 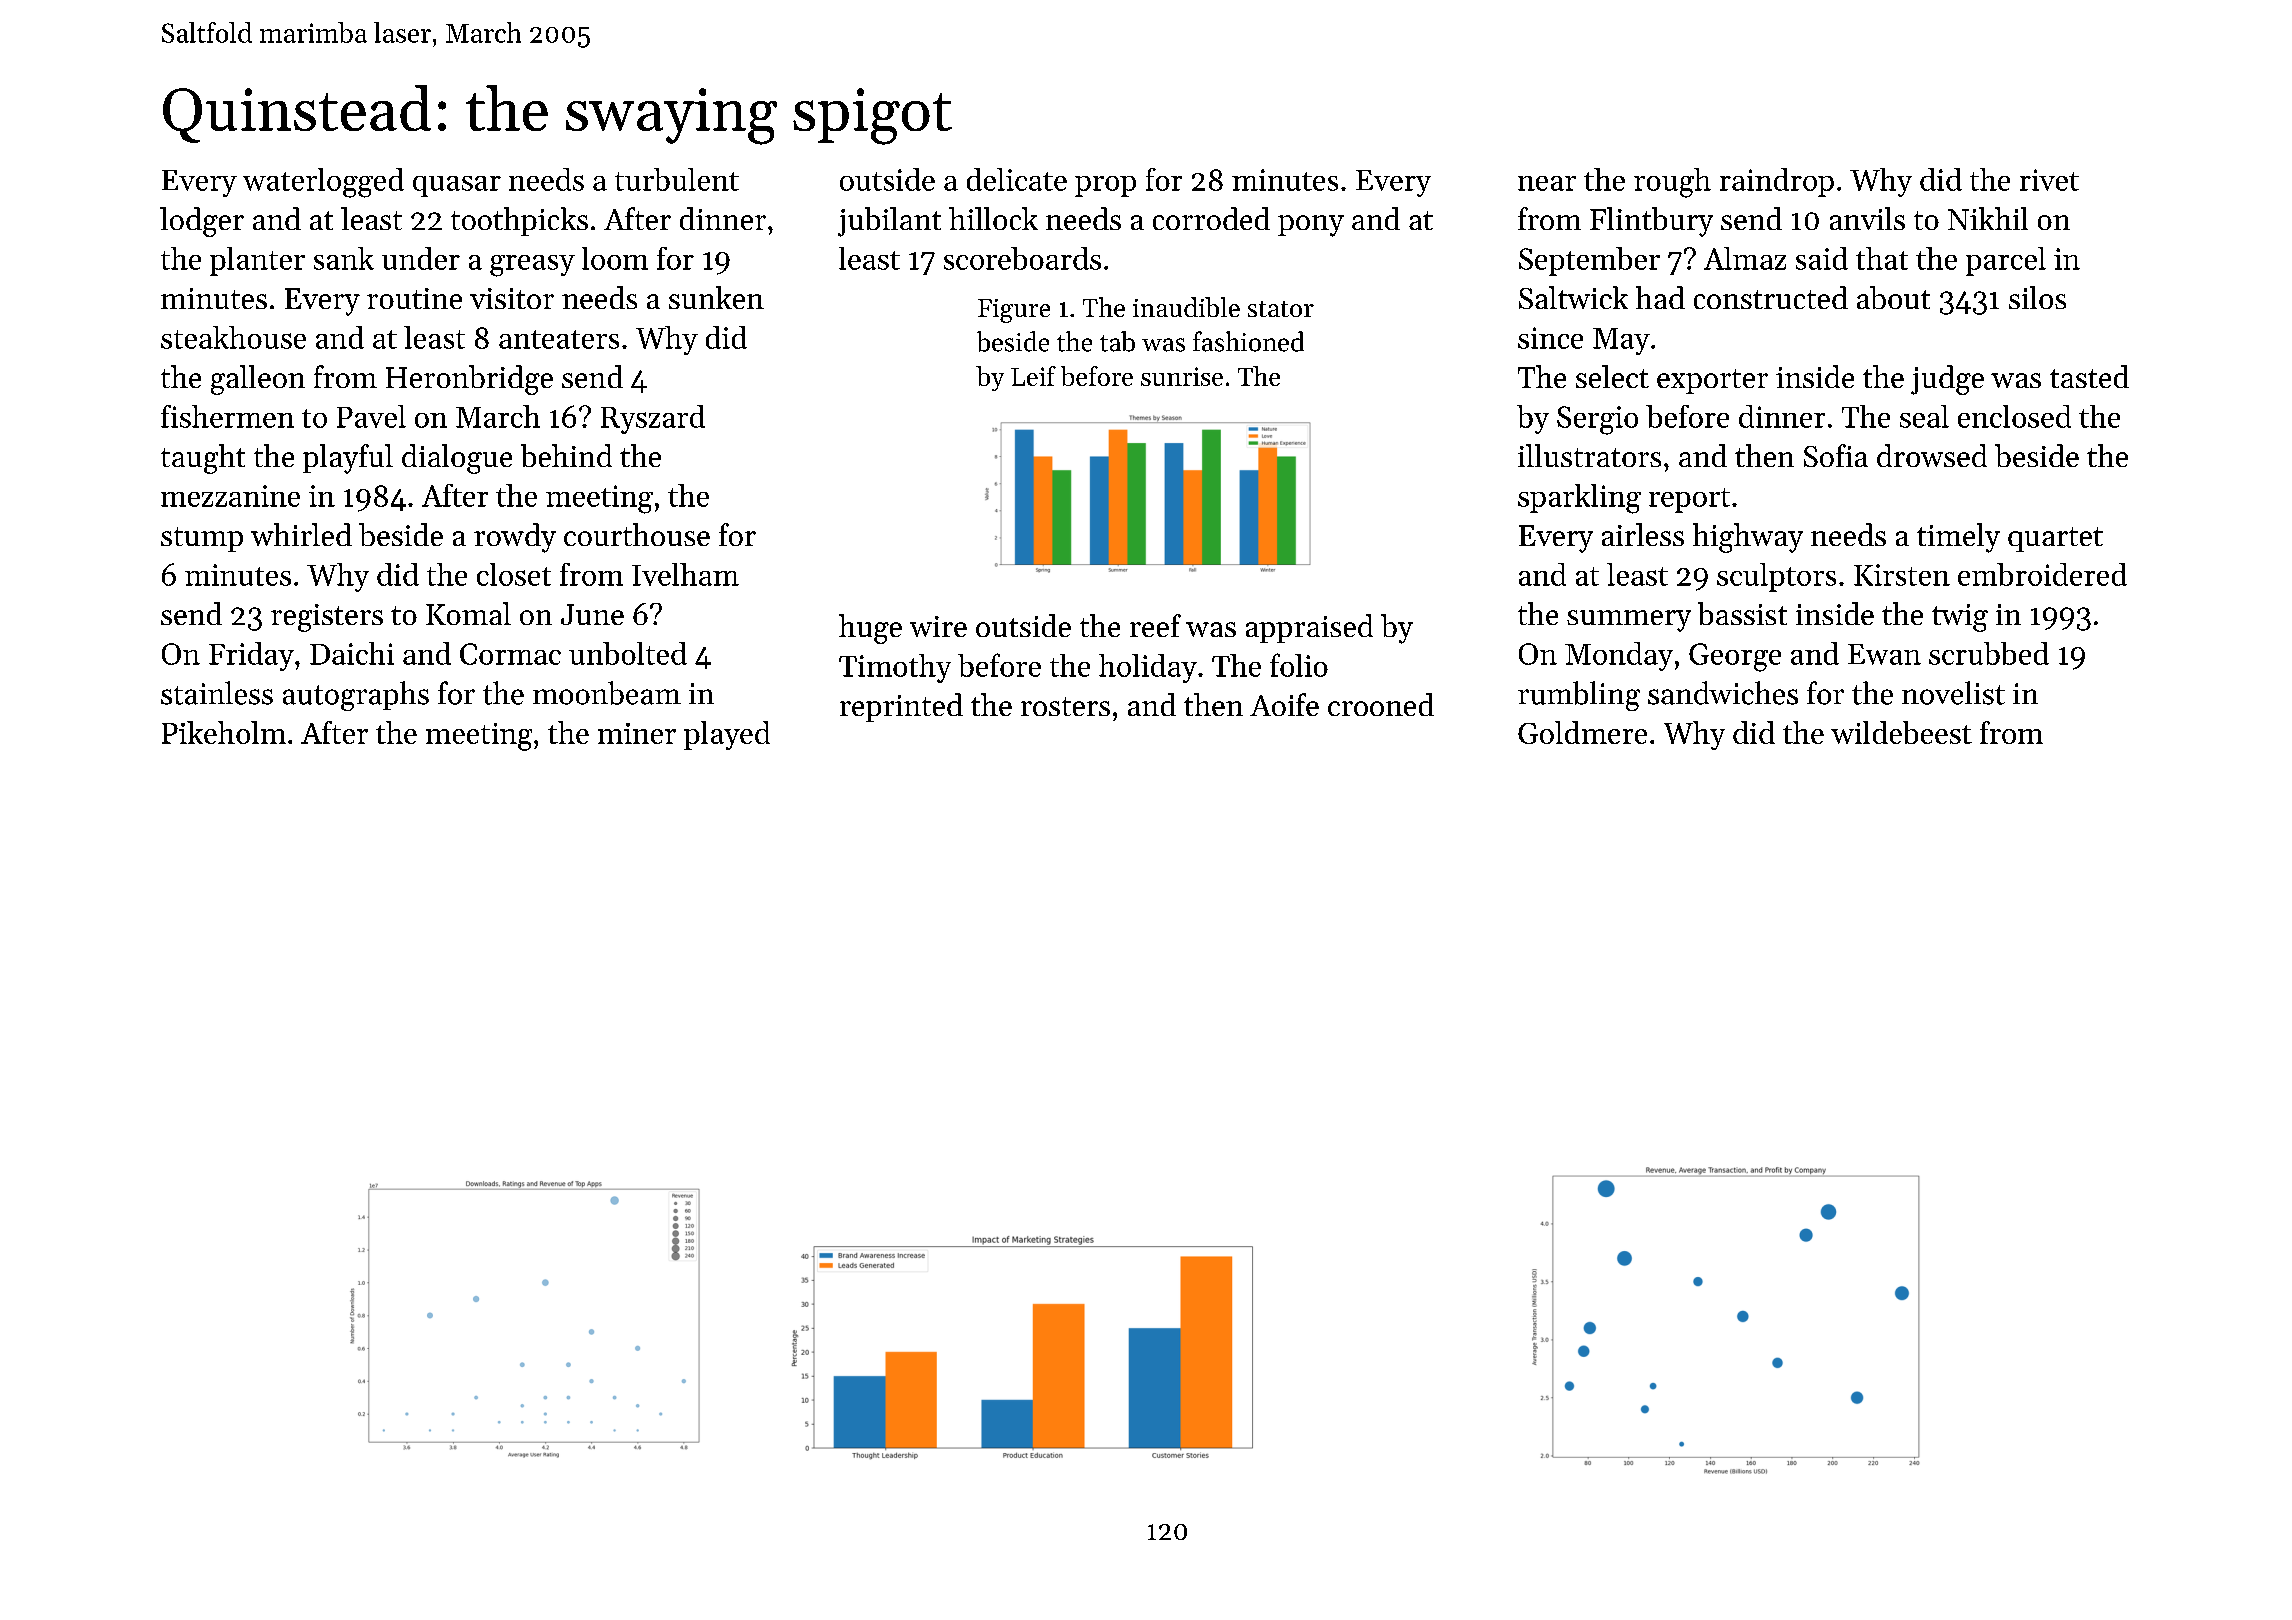 What do you see at coordinates (727, 735) in the screenshot?
I see `played` at bounding box center [727, 735].
